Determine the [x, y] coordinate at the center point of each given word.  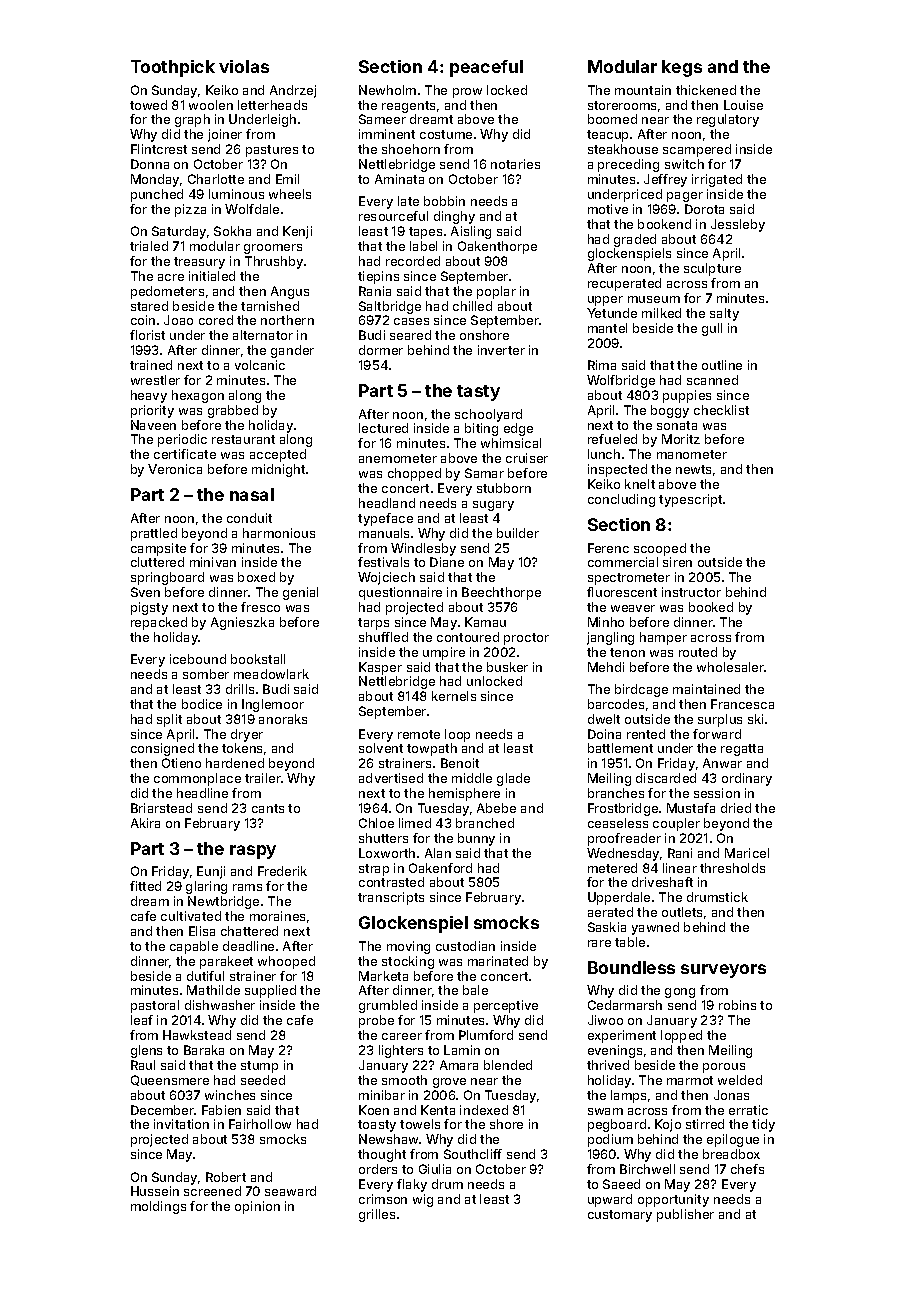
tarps [373, 624]
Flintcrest [159, 149]
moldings [158, 1207]
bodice [202, 704]
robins [737, 1005]
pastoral [155, 1006]
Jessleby [738, 225]
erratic [748, 1110]
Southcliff [473, 1154]
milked [661, 313]
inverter [501, 350]
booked [711, 607]
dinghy [454, 217]
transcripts [391, 898]
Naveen [153, 425]
